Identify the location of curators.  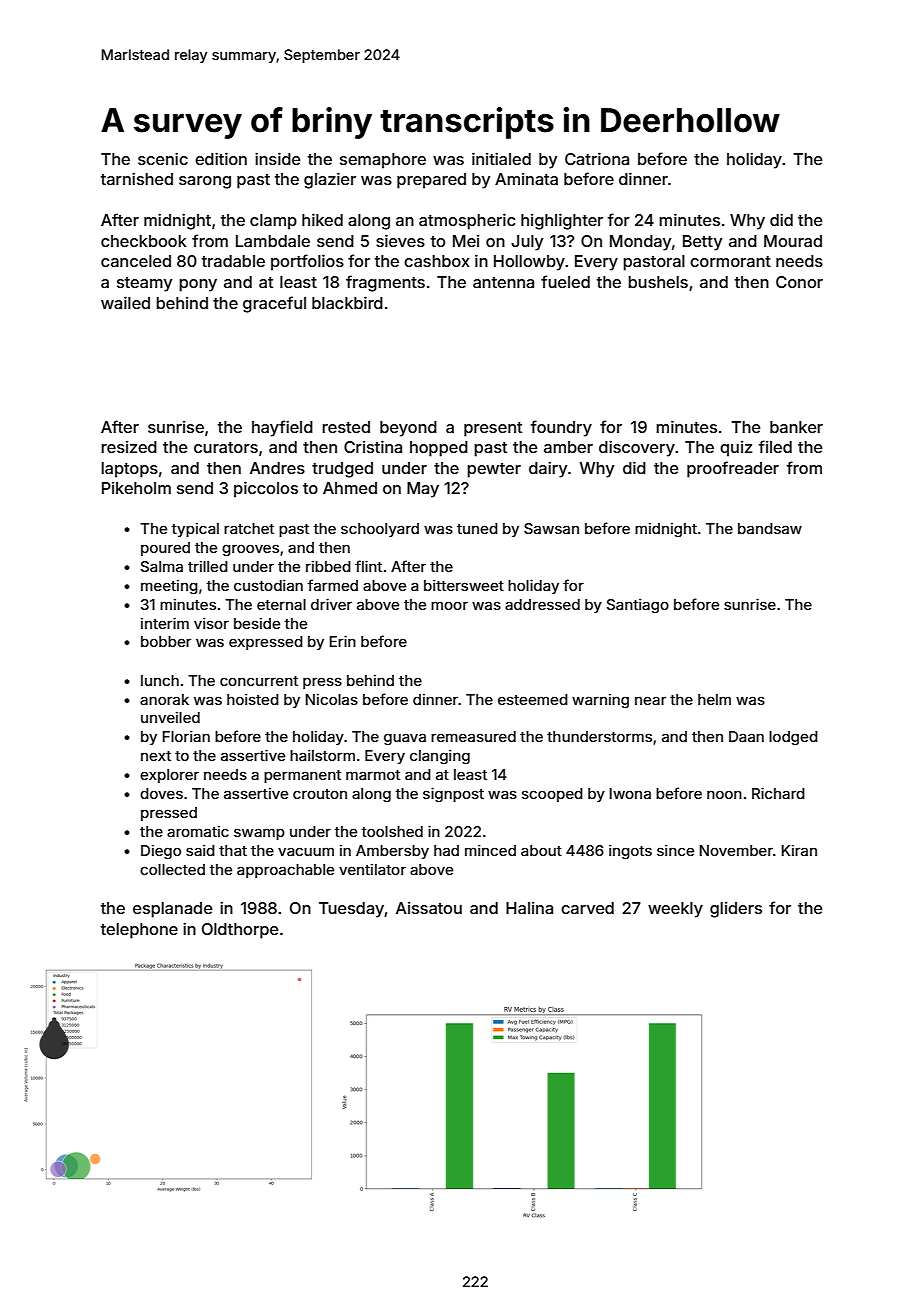
(226, 447).
